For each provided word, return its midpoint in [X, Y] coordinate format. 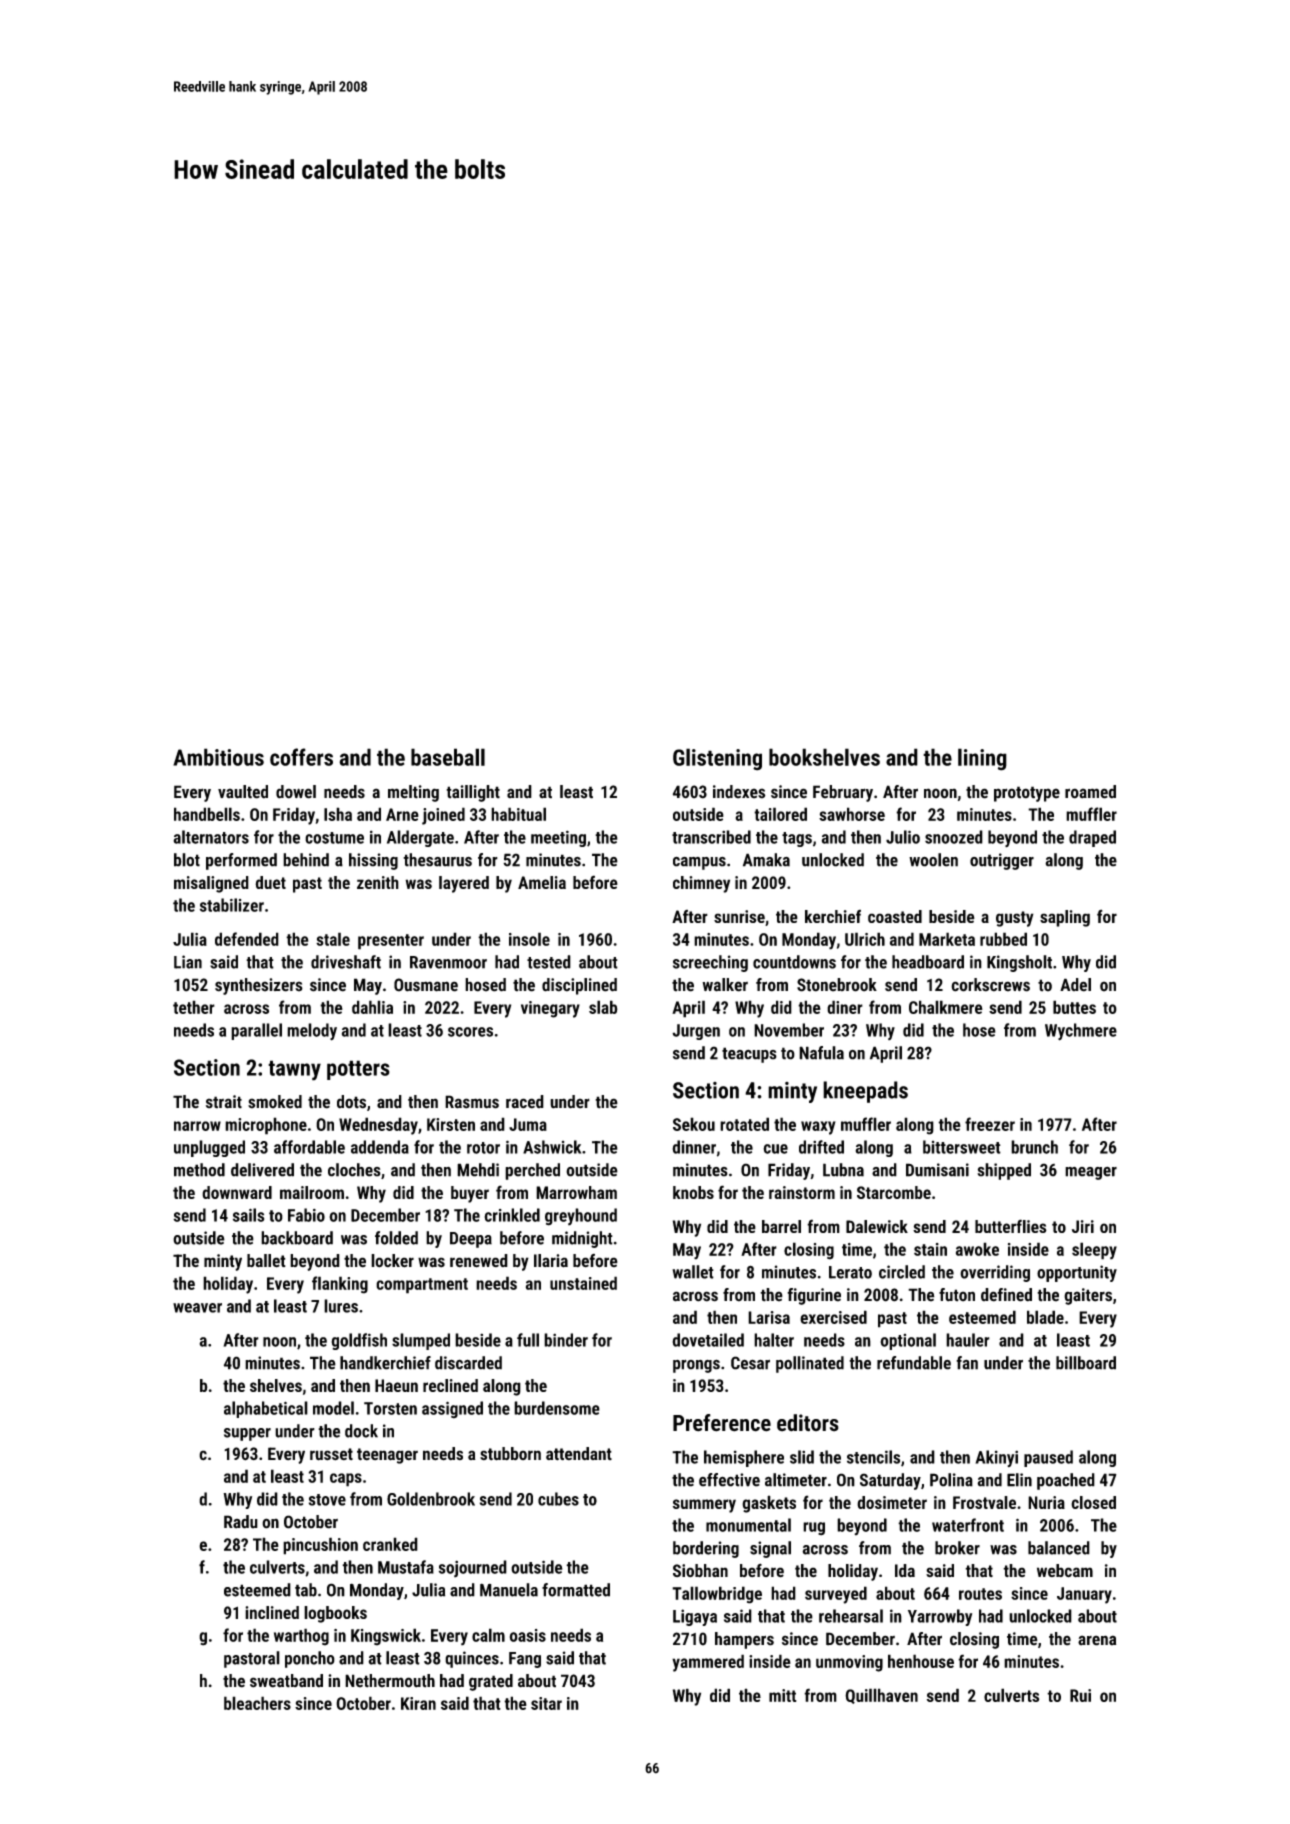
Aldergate [420, 838]
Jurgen [696, 1032]
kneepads [865, 1092]
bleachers [257, 1703]
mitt [783, 1695]
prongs [696, 1366]
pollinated [810, 1364]
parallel [256, 1031]
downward [237, 1192]
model [333, 1408]
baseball [448, 757]
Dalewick [877, 1226]
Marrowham [576, 1192]
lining [982, 759]
